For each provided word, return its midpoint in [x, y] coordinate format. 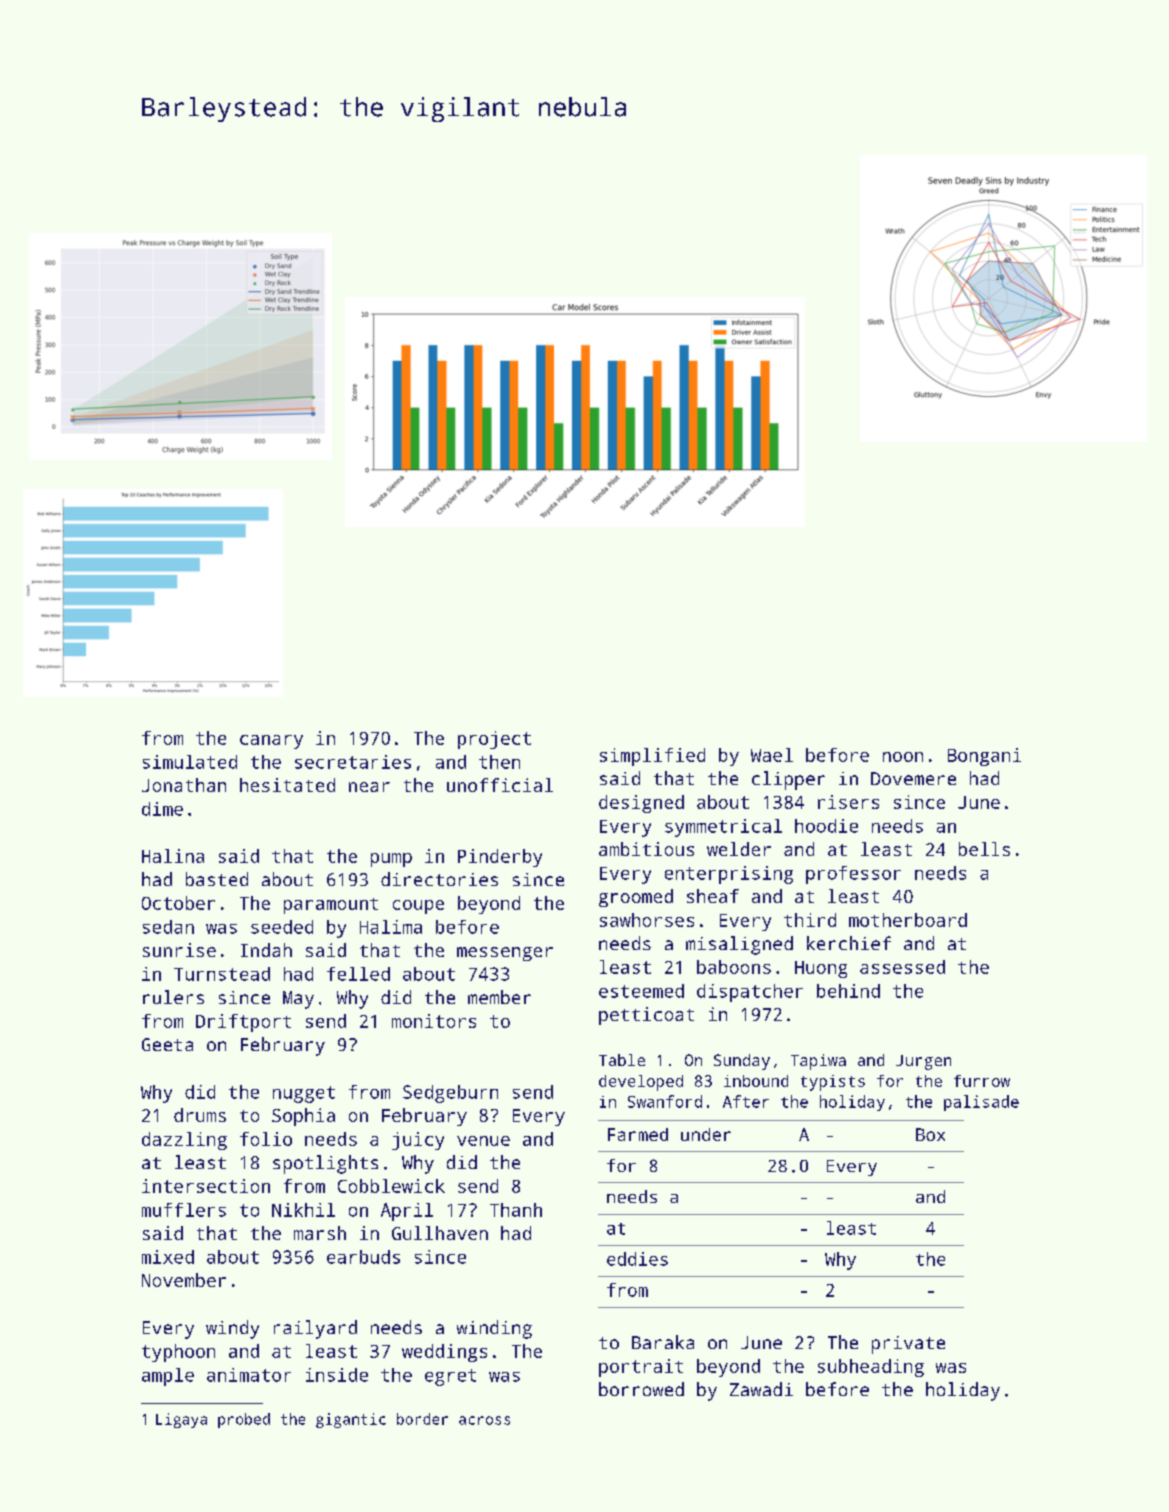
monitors [434, 1021]
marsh [320, 1233]
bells [984, 849]
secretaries [353, 762]
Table [622, 1060]
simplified [652, 757]
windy [232, 1329]
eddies [637, 1259]
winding [494, 1329]
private [908, 1345]
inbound [756, 1081]
